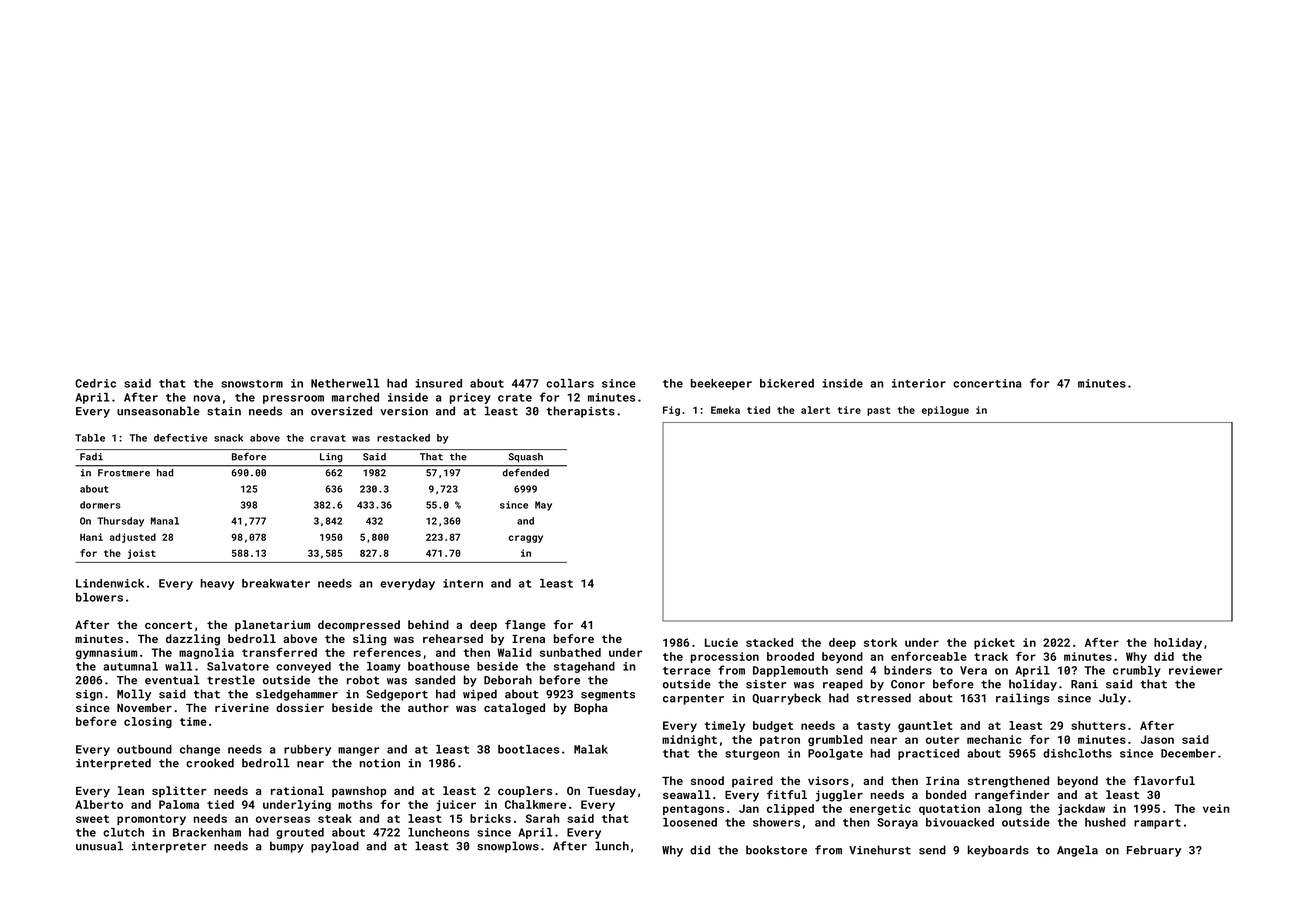 The width and height of the screenshot is (1308, 924). What do you see at coordinates (721, 384) in the screenshot?
I see `beekeeper` at bounding box center [721, 384].
